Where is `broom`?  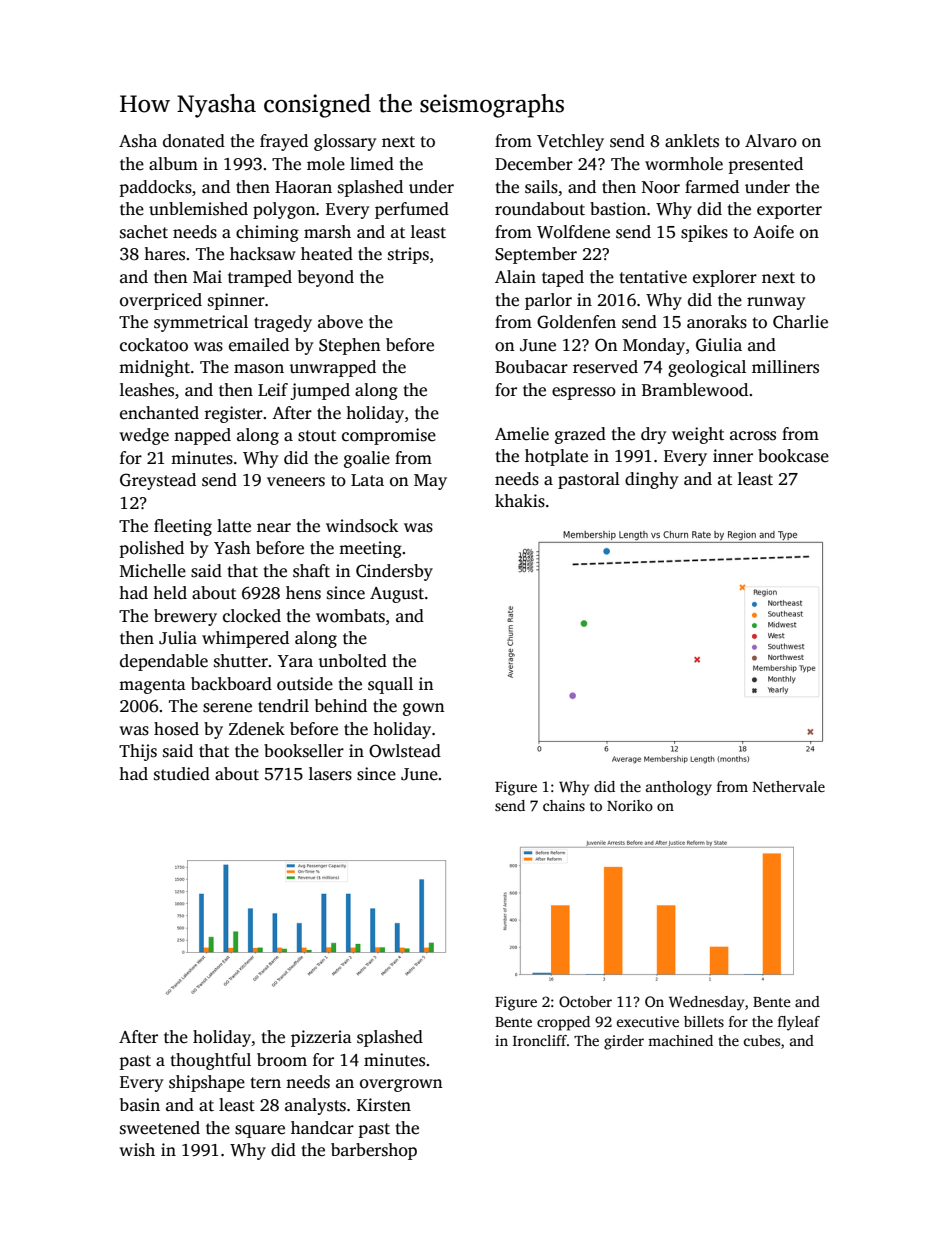
broom is located at coordinates (282, 1060).
